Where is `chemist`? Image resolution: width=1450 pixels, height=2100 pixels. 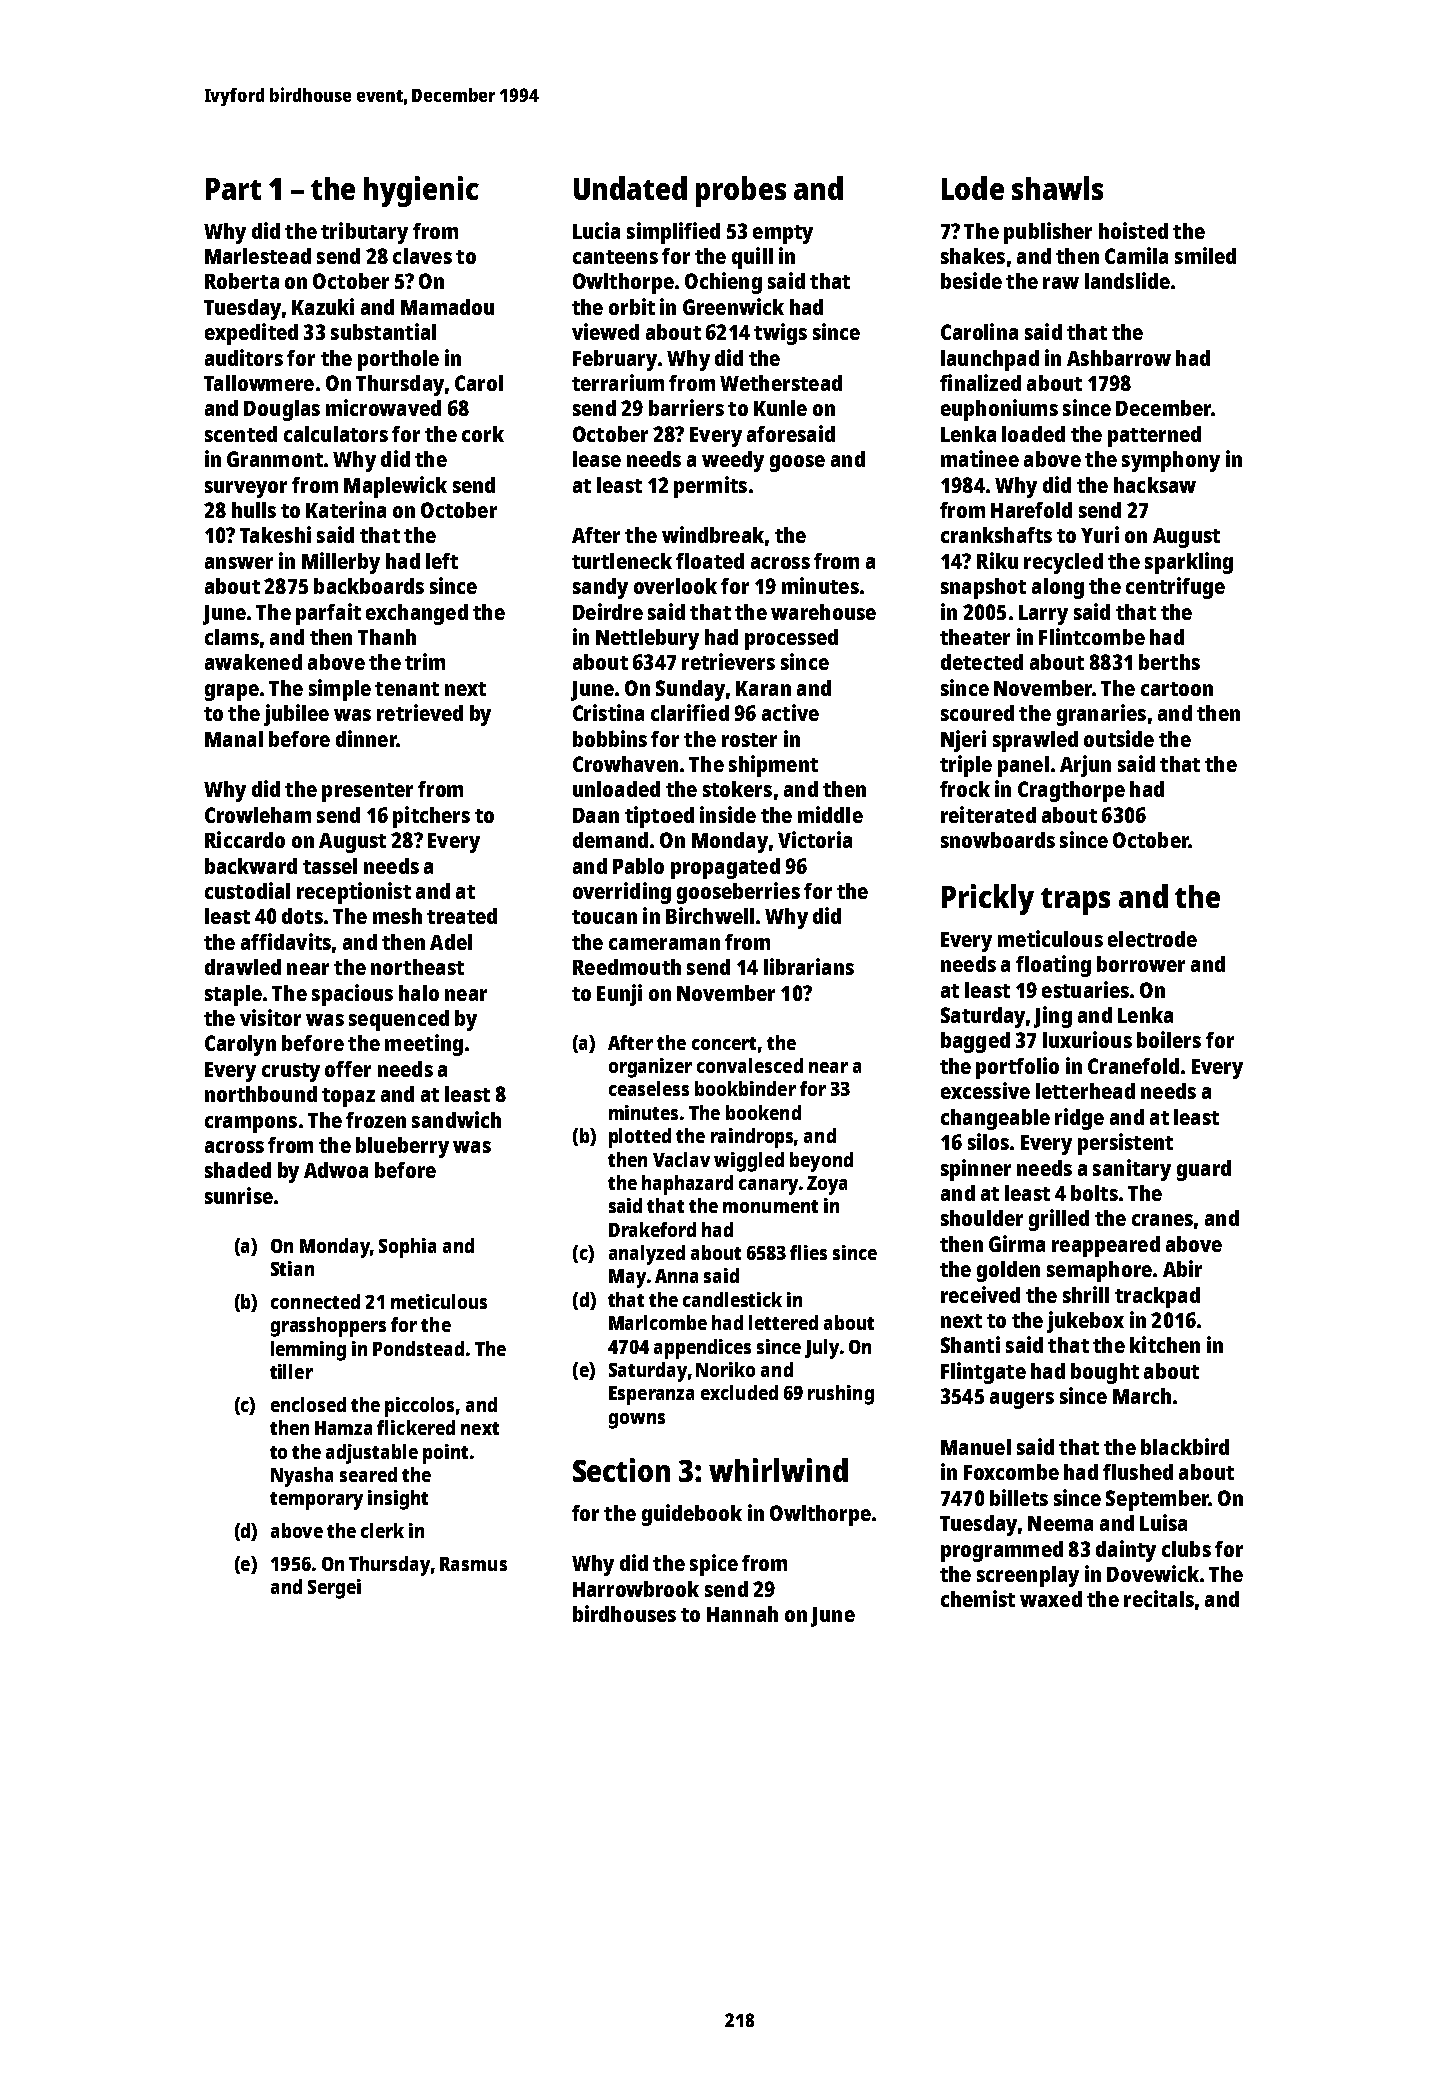
chemist is located at coordinates (978, 1598).
